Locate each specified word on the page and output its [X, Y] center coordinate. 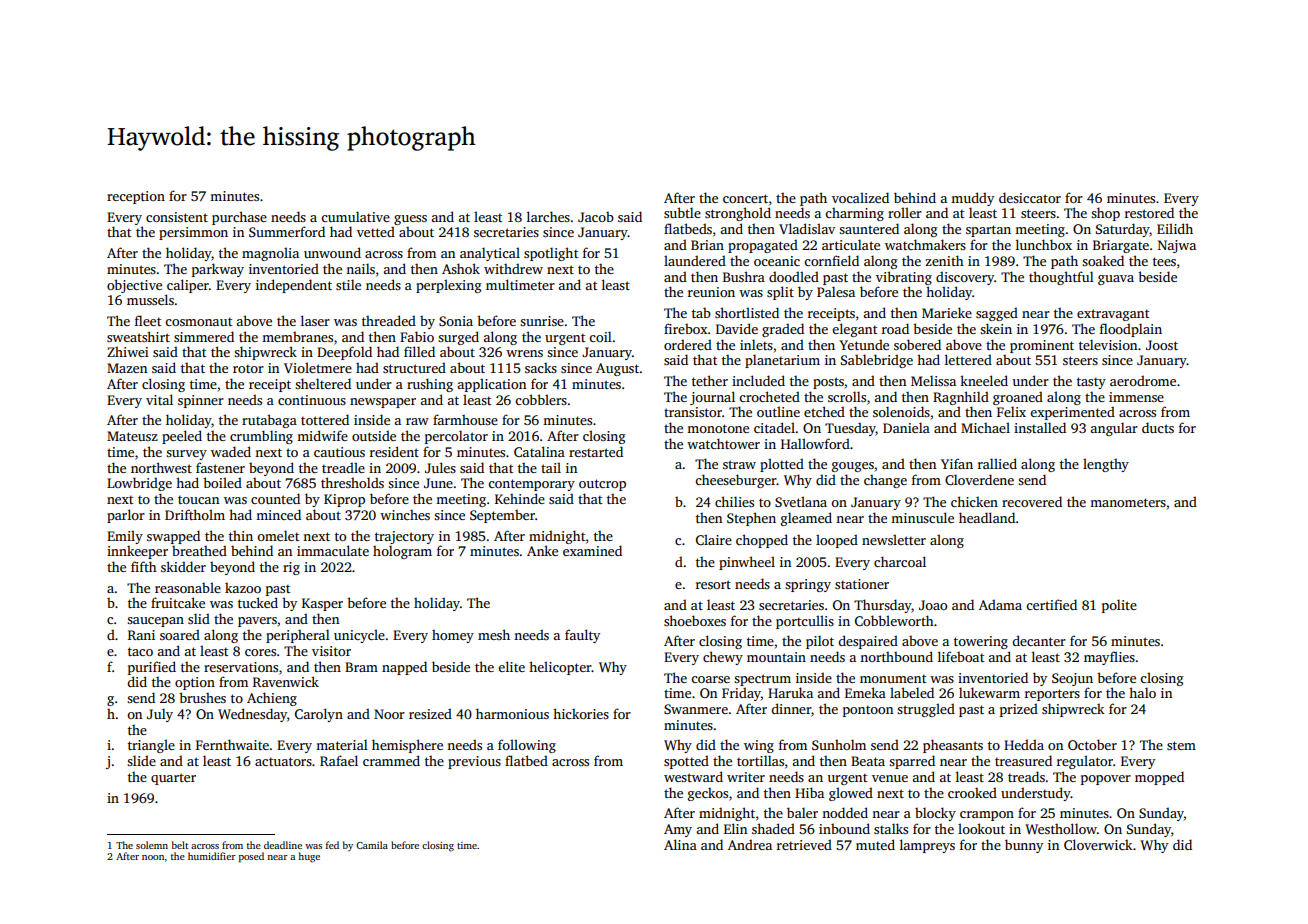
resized [430, 713]
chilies [734, 501]
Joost [1162, 345]
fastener [220, 467]
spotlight [551, 254]
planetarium [782, 361]
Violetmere [318, 367]
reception [136, 197]
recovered [1032, 501]
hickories [581, 713]
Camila [372, 845]
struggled [926, 710]
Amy [678, 830]
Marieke [947, 312]
